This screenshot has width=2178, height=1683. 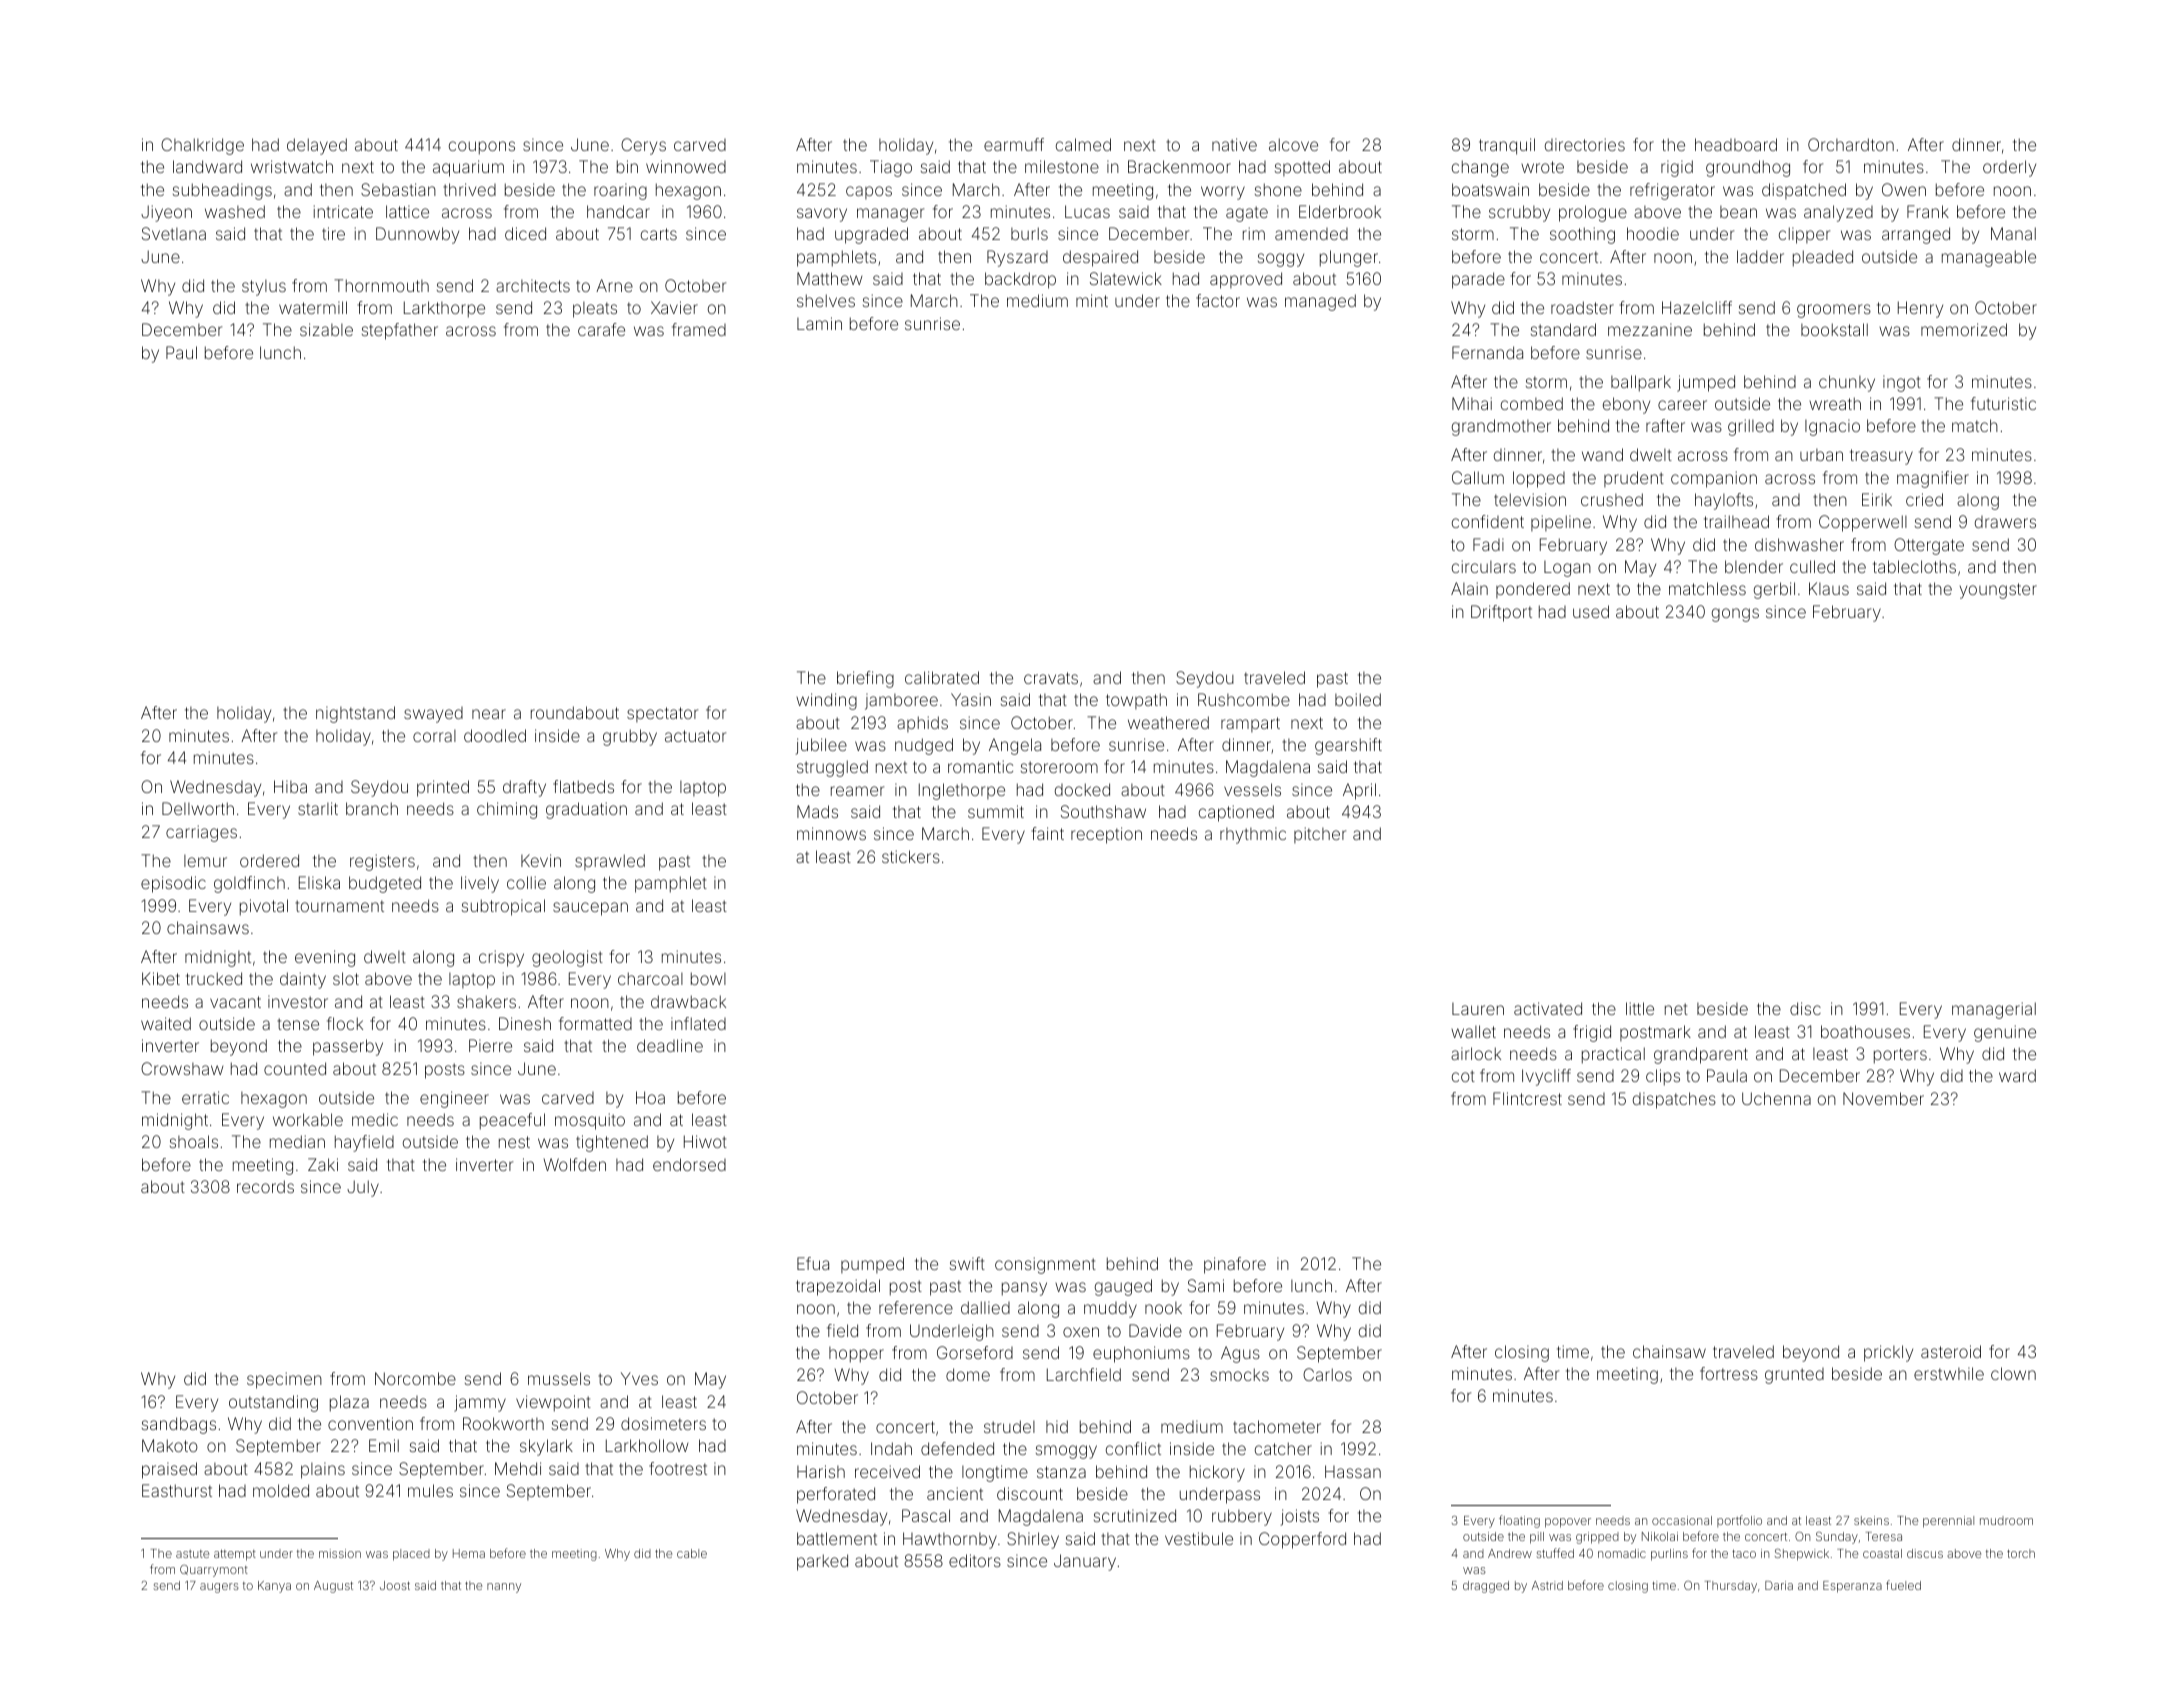 I want to click on Dellworth, so click(x=198, y=808).
